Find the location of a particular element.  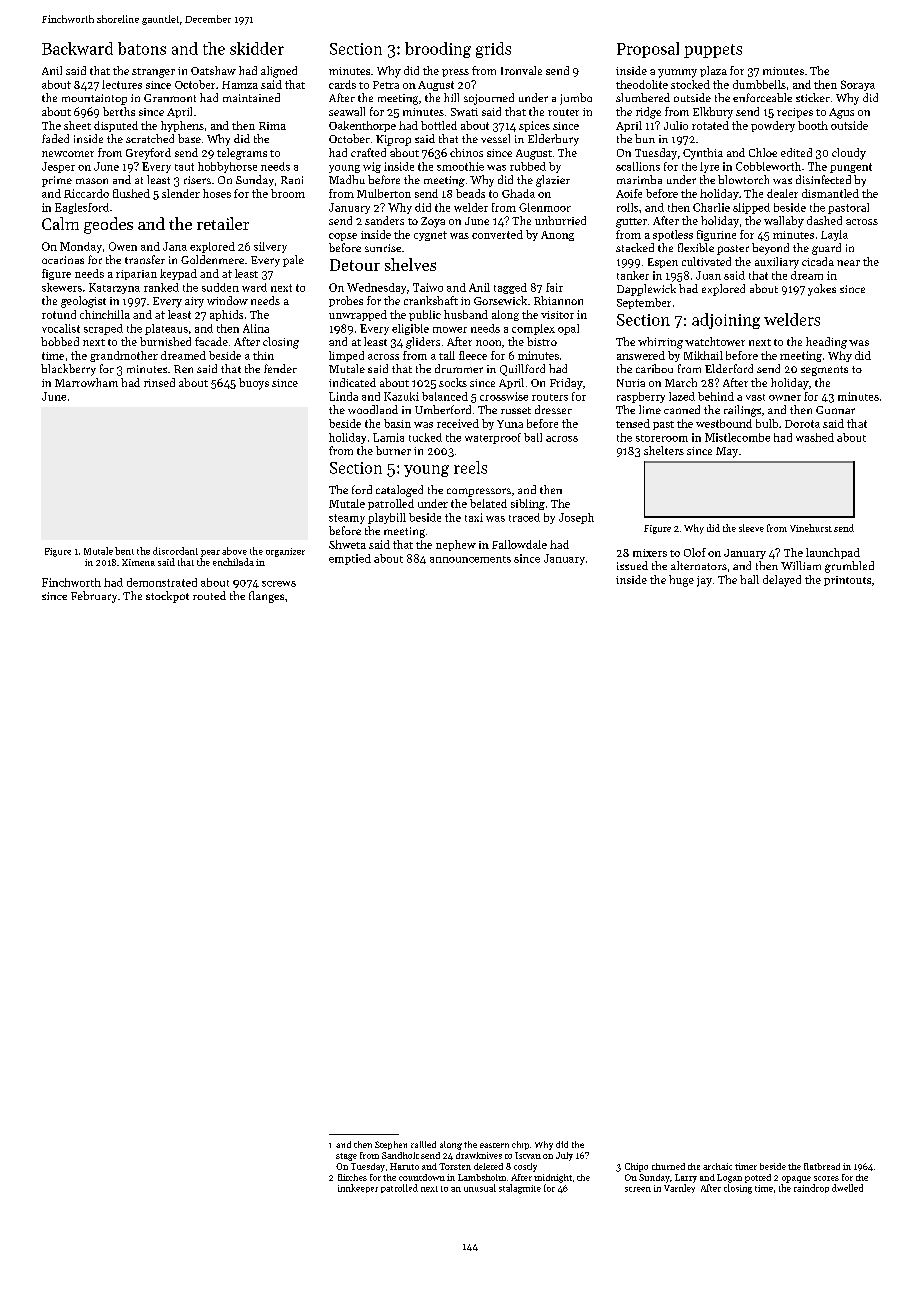

grids is located at coordinates (493, 50).
